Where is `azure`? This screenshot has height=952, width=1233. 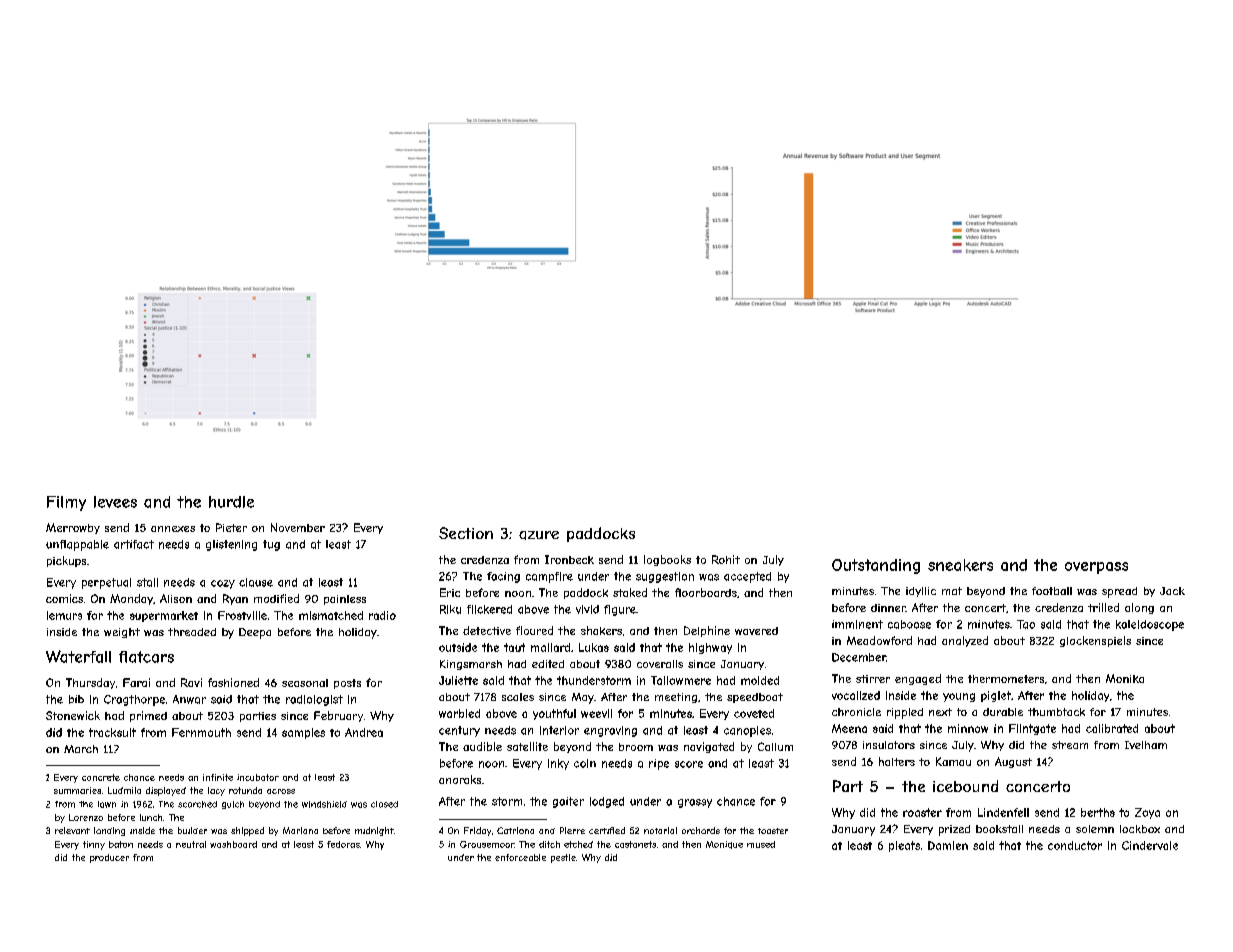
azure is located at coordinates (539, 535).
